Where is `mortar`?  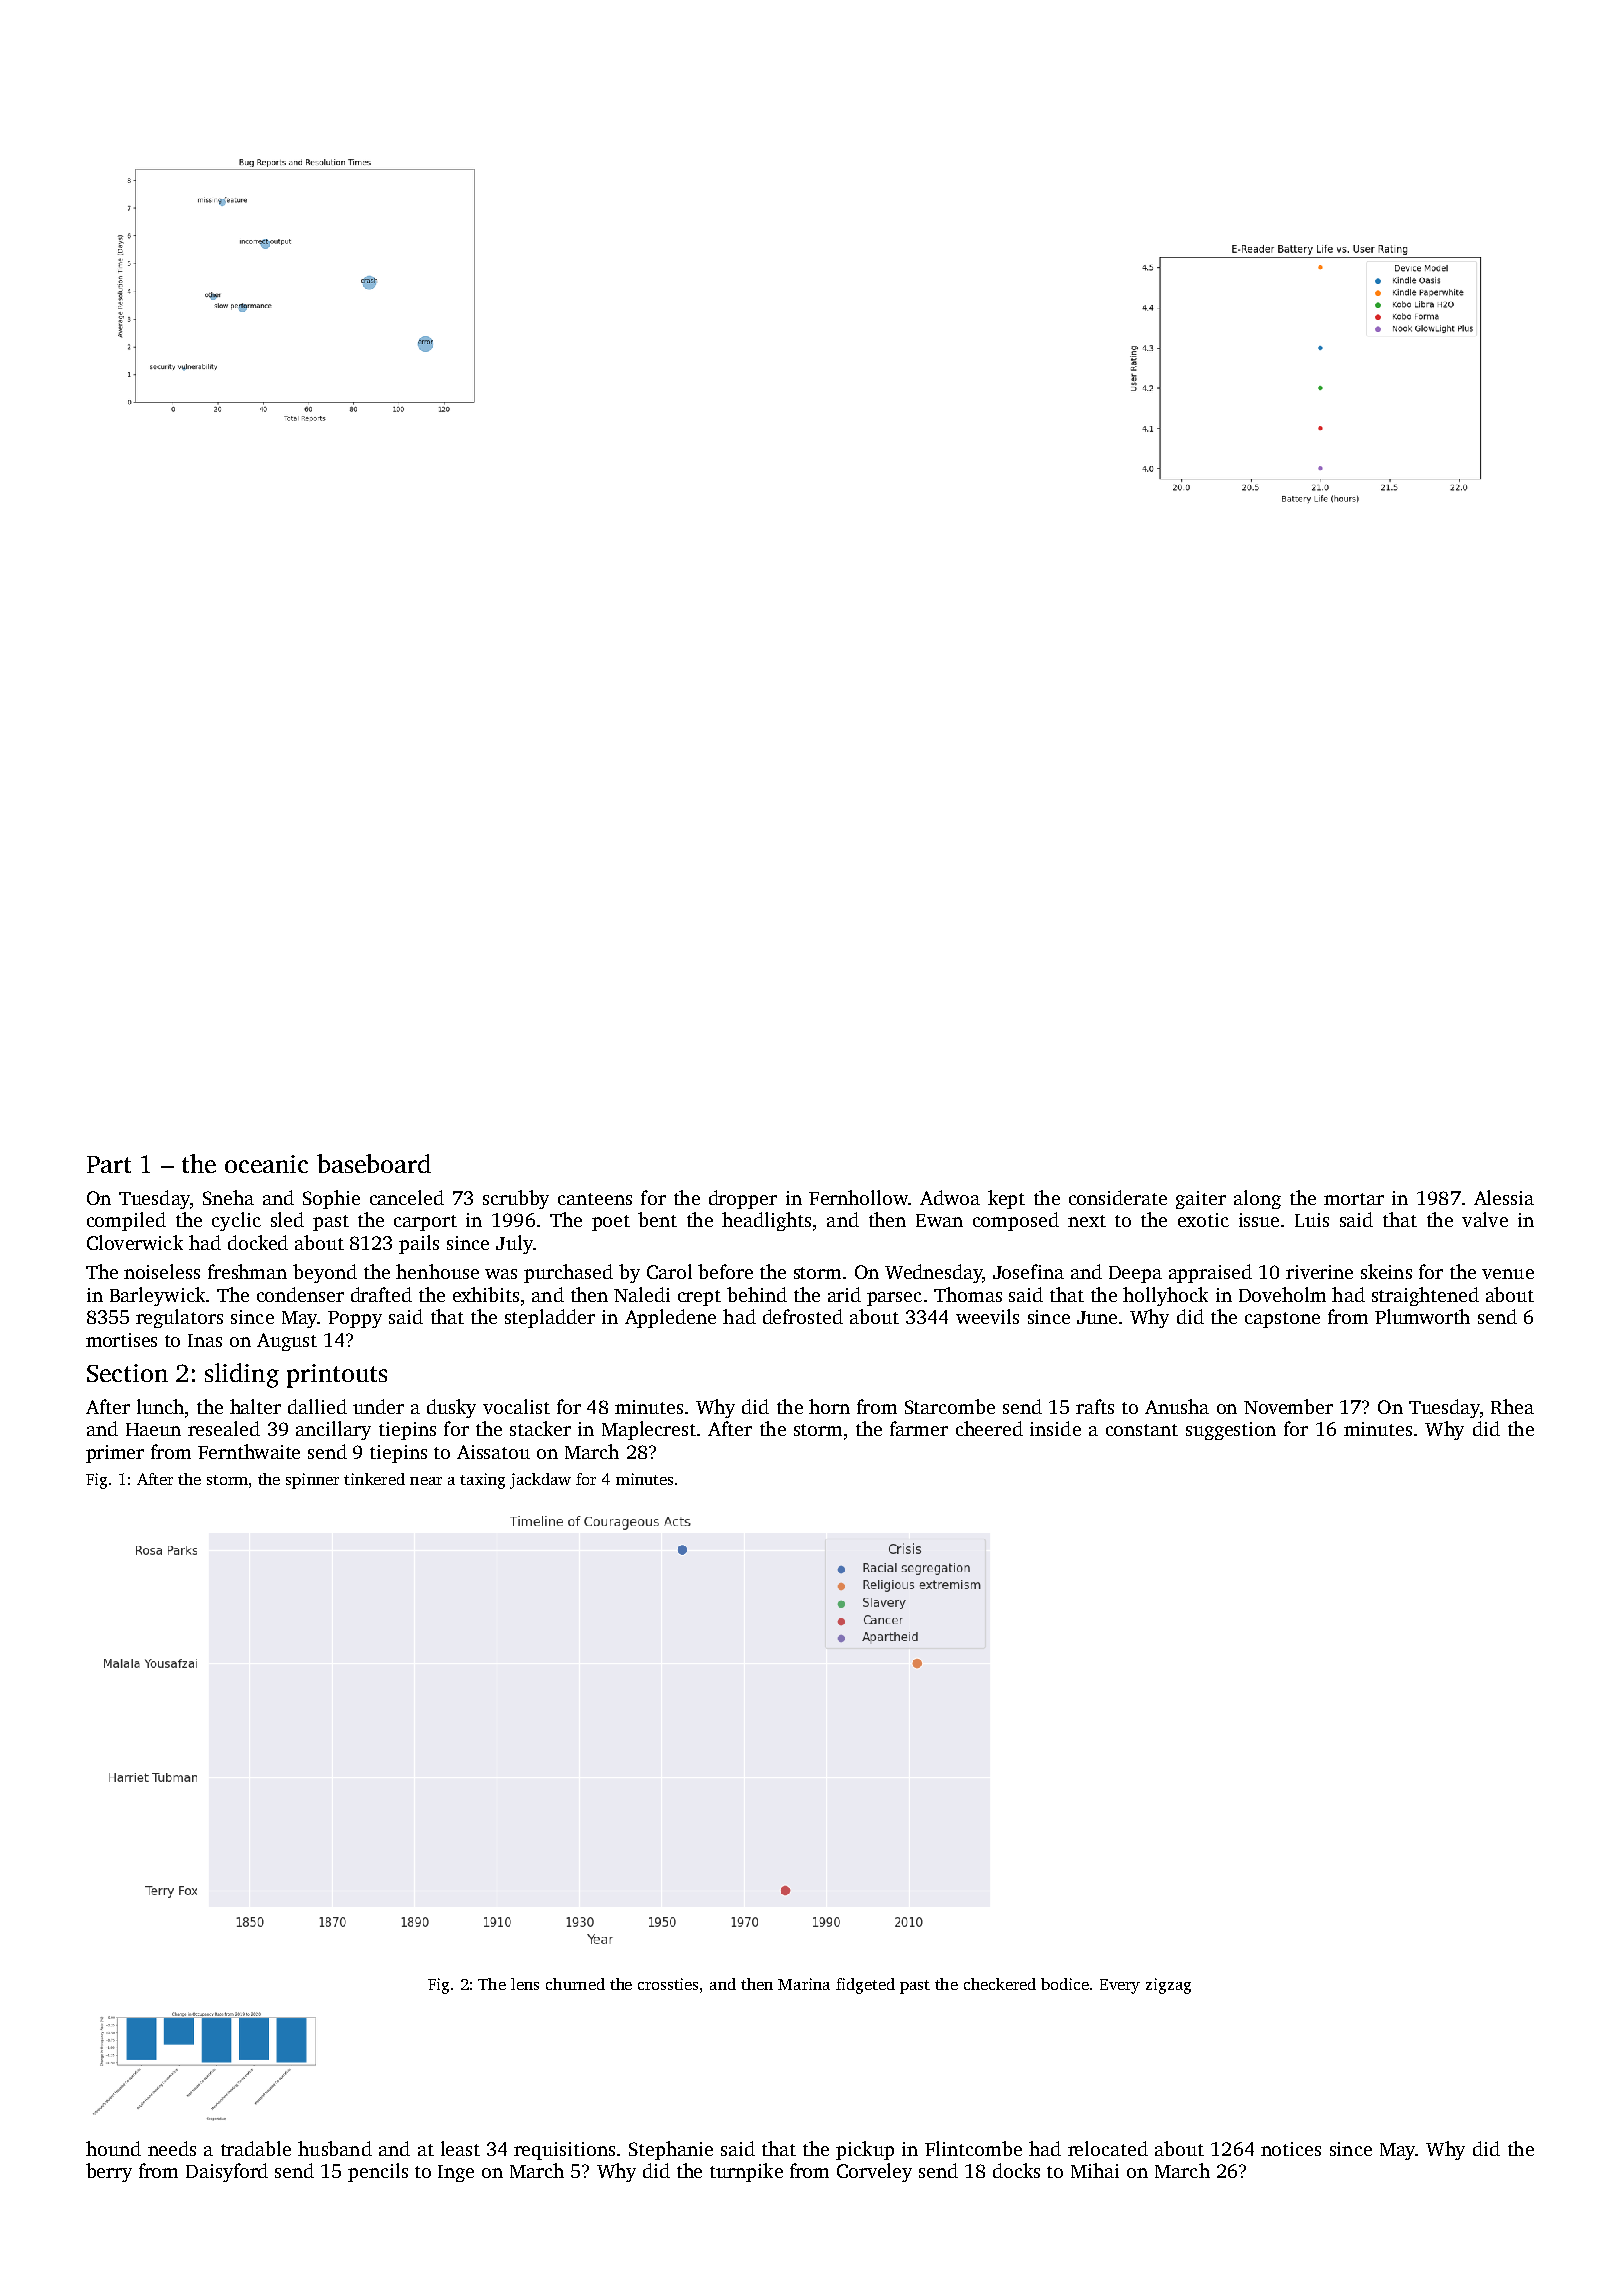
mortar is located at coordinates (1354, 1199).
